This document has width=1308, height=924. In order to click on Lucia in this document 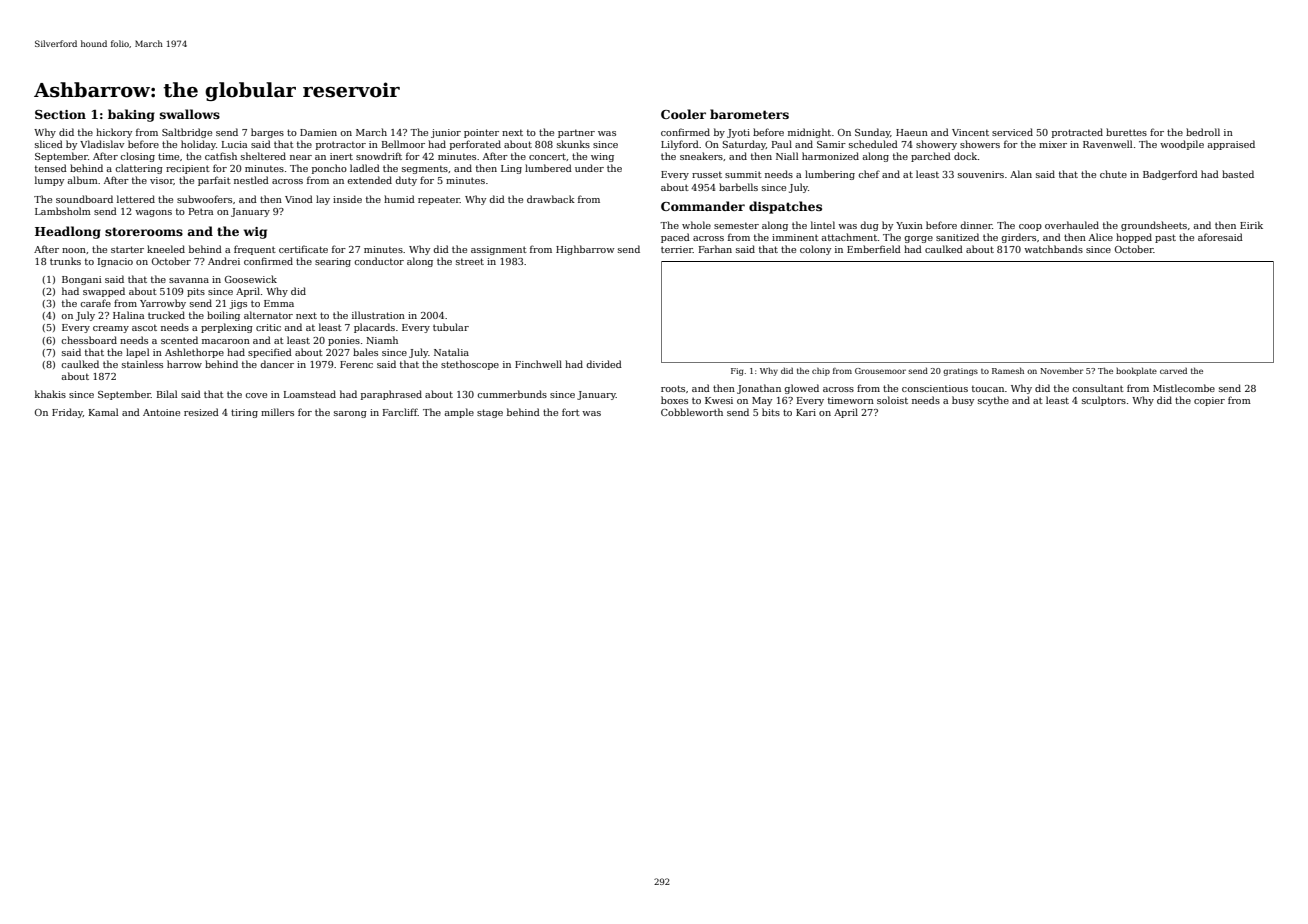, I will do `click(234, 144)`.
